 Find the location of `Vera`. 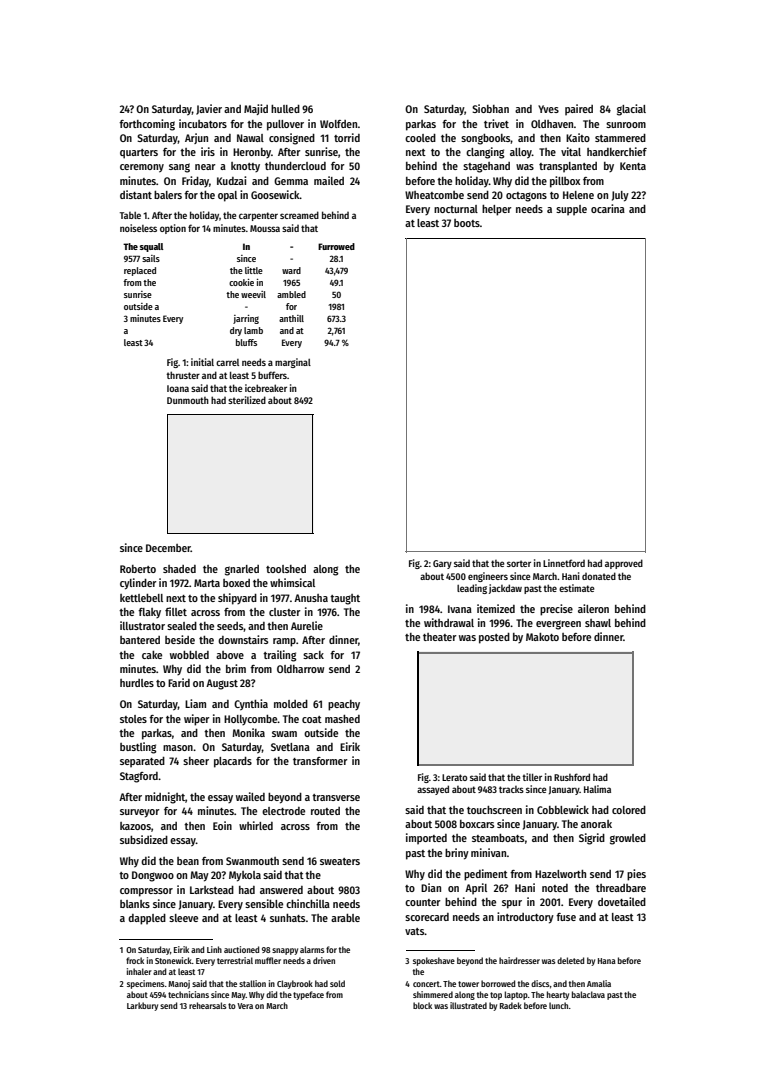

Vera is located at coordinates (245, 1006).
